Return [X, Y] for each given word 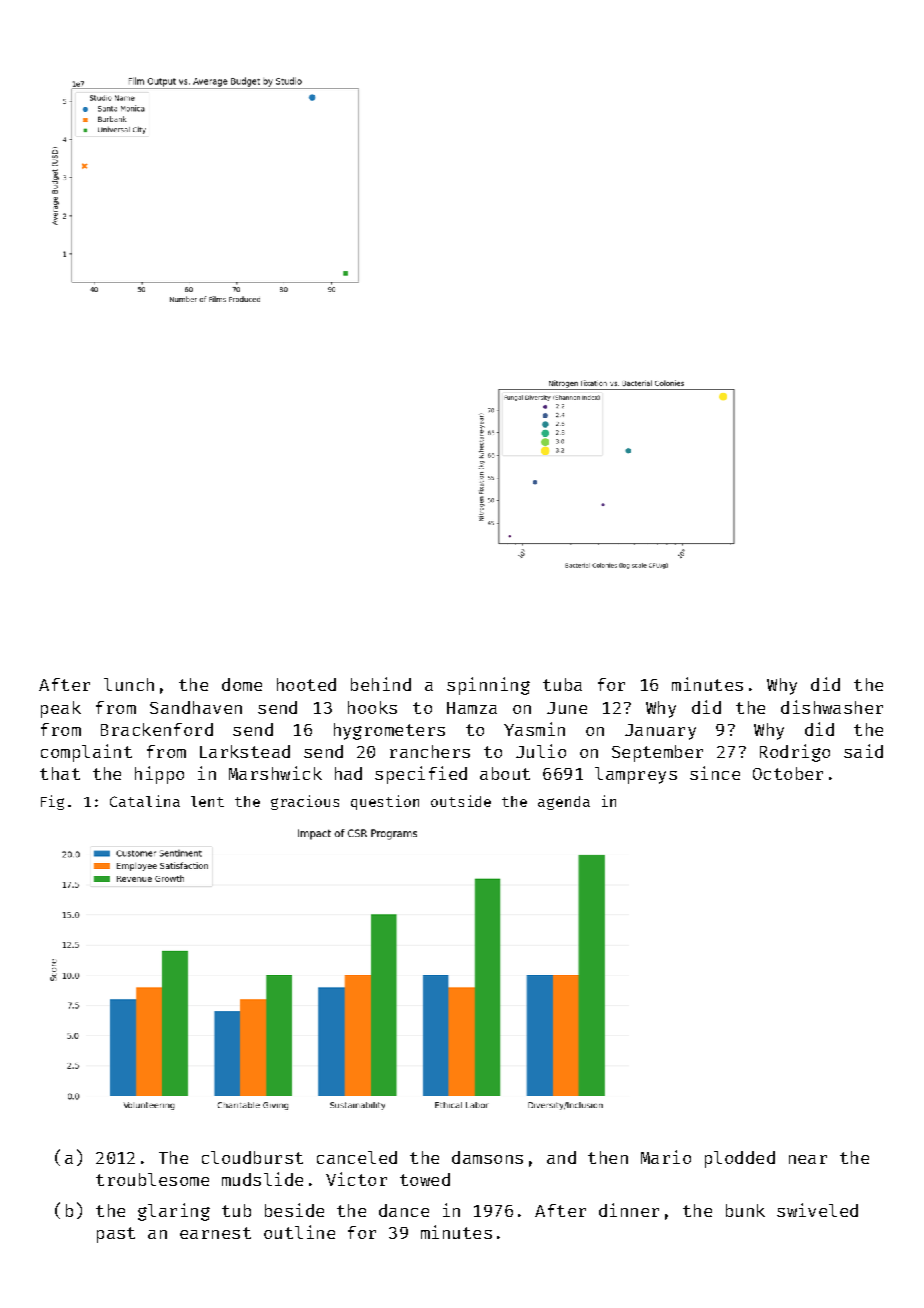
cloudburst [252, 1157]
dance [404, 1210]
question [385, 802]
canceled [357, 1157]
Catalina [145, 801]
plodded [740, 1159]
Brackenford [157, 729]
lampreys [636, 775]
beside [294, 1210]
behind [381, 684]
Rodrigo [795, 753]
